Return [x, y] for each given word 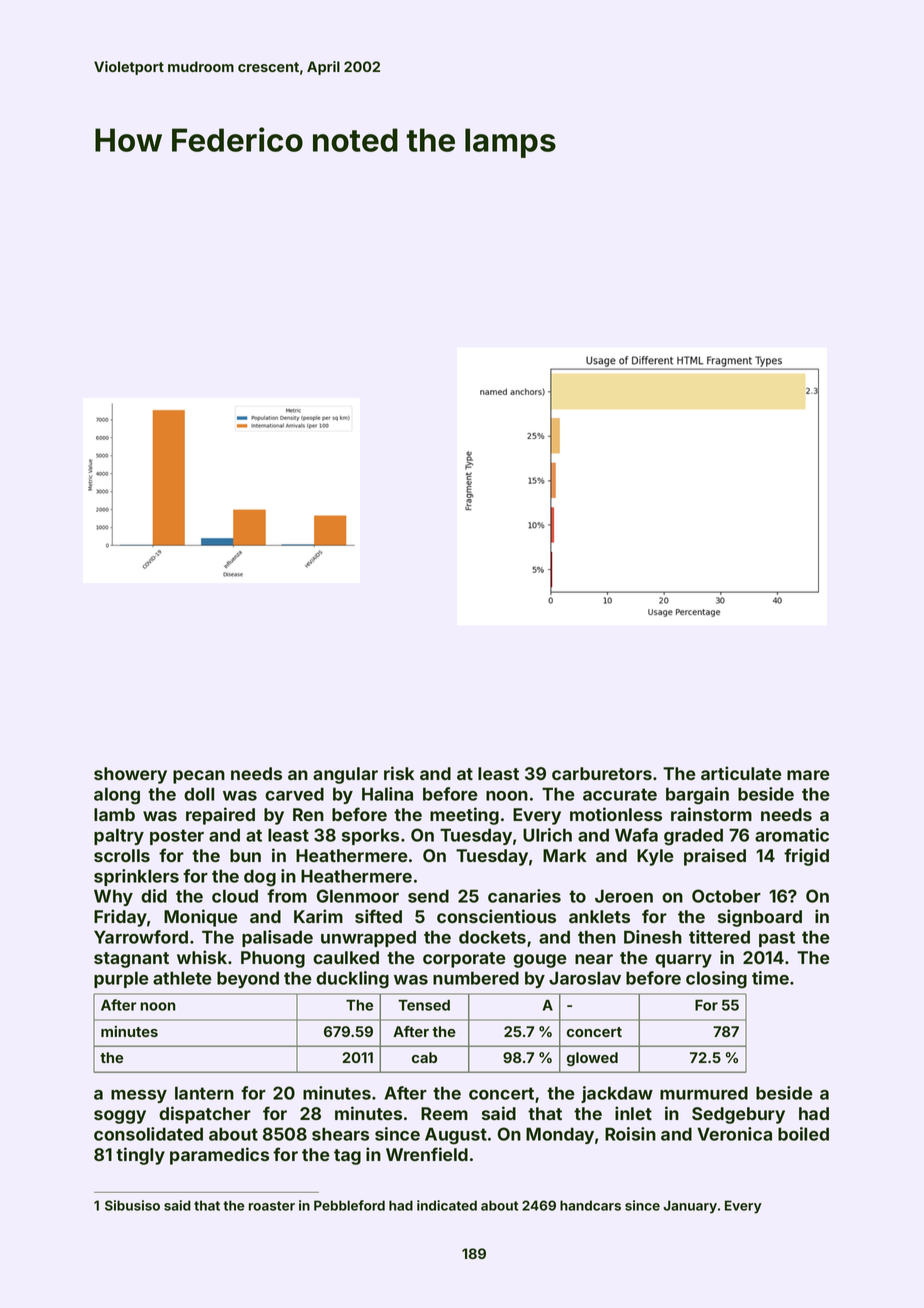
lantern [204, 1093]
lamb [114, 814]
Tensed [424, 1005]
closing [716, 980]
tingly [140, 1156]
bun [245, 855]
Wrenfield [427, 1154]
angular [345, 775]
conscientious [496, 916]
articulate [741, 773]
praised [715, 857]
